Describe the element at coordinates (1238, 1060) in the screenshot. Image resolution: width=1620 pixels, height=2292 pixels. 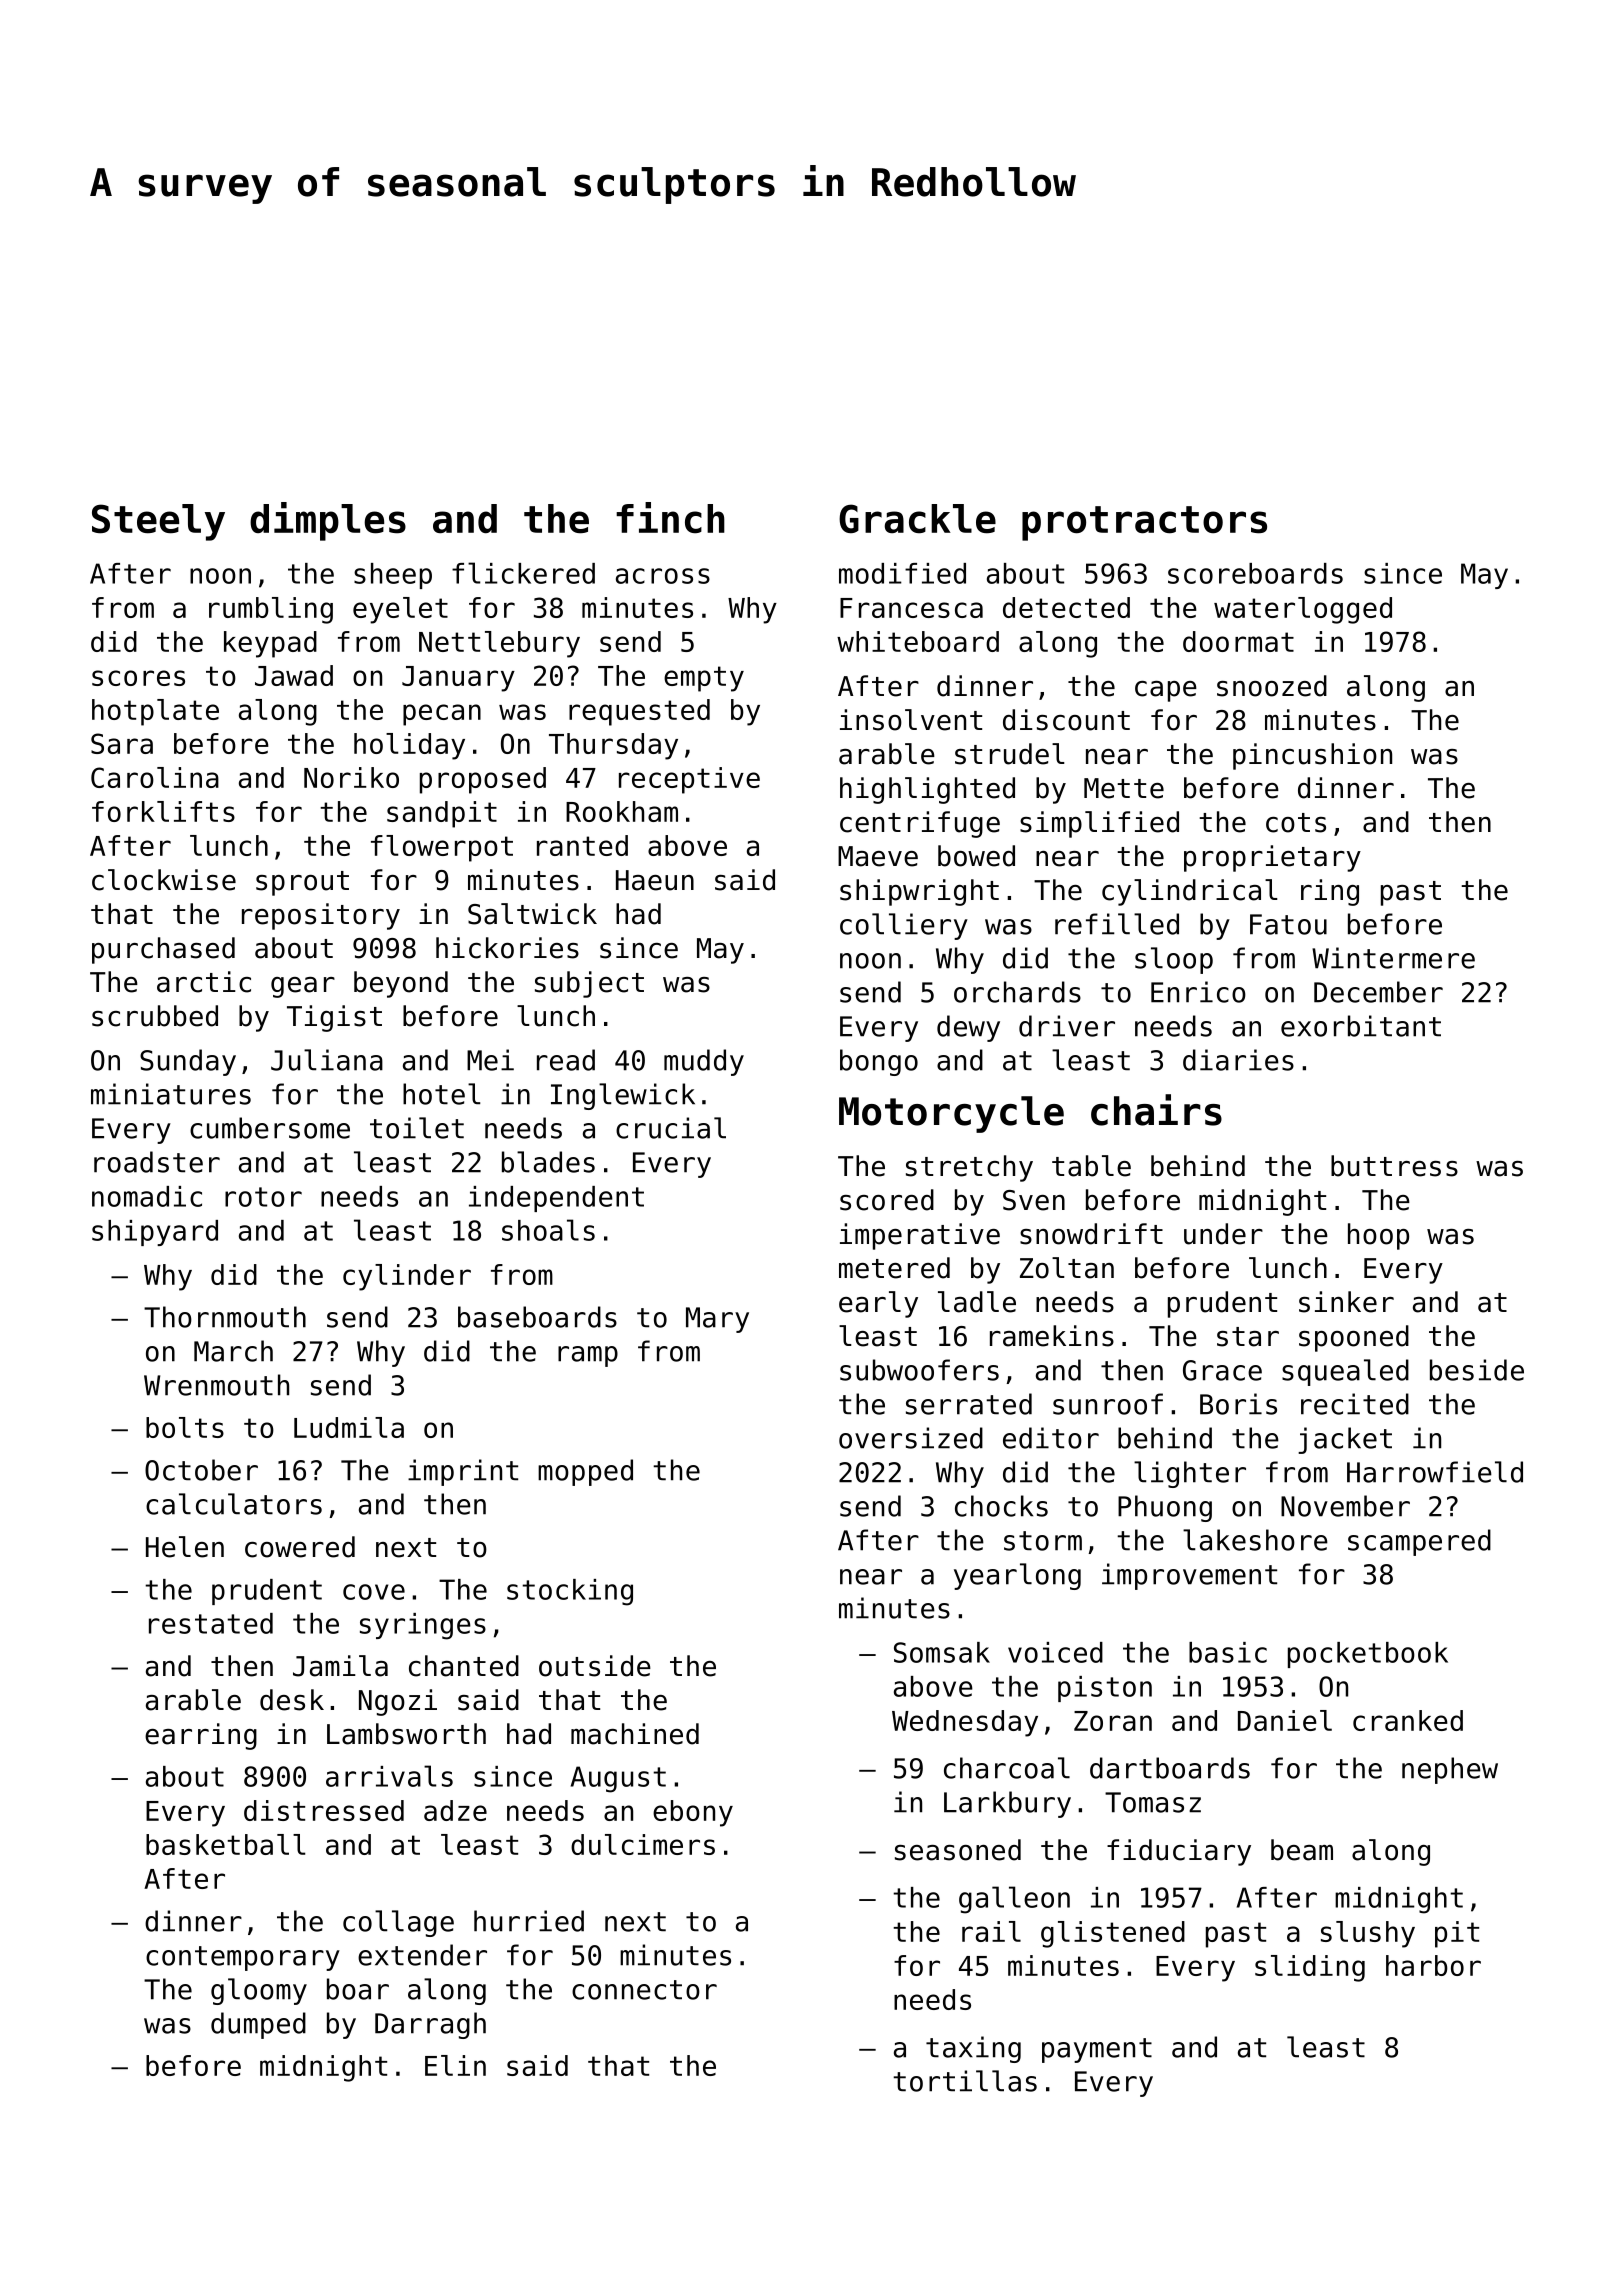
I see `diaries` at that location.
